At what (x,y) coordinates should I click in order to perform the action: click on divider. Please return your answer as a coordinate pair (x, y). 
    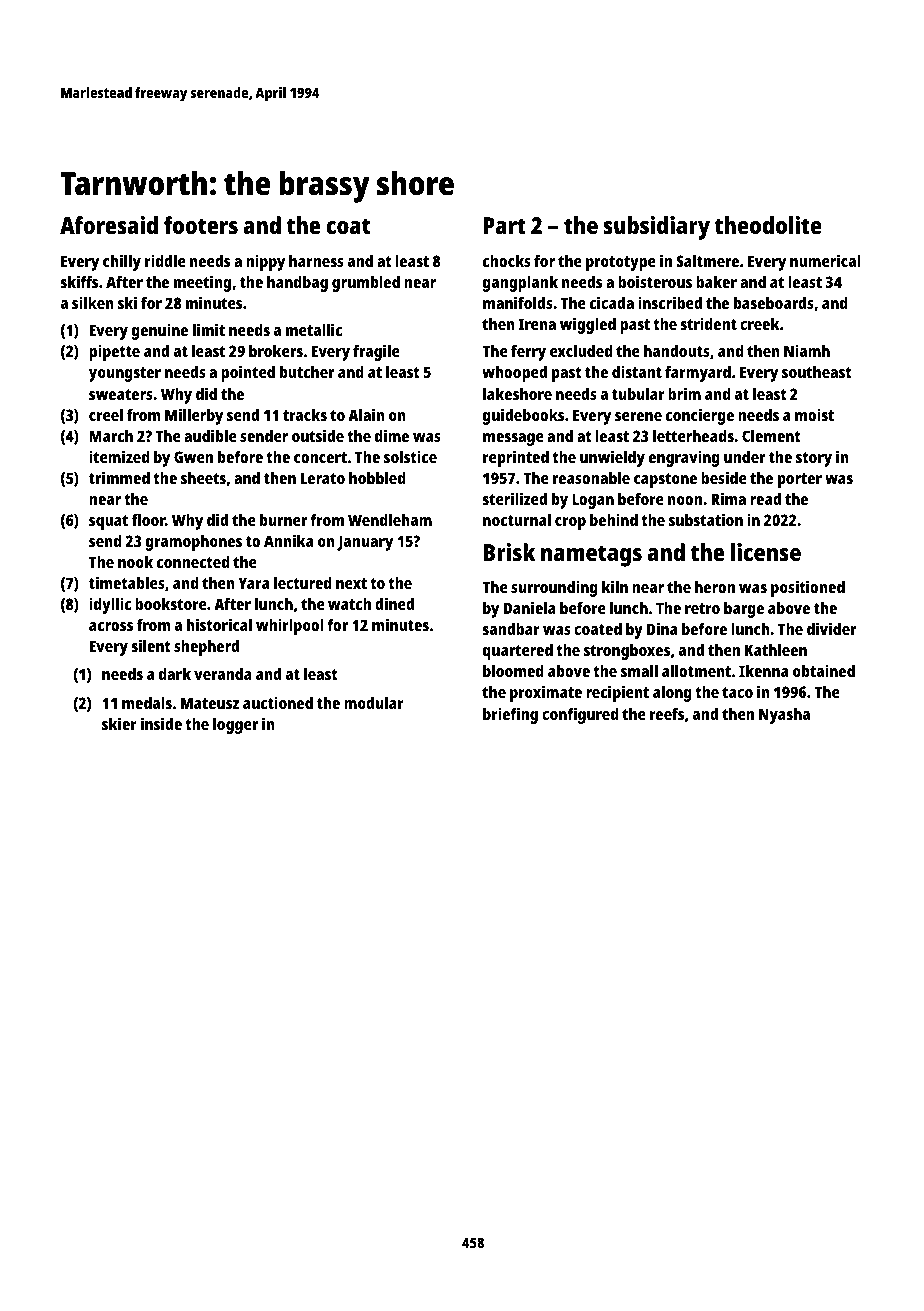
    Looking at the image, I should click on (831, 628).
